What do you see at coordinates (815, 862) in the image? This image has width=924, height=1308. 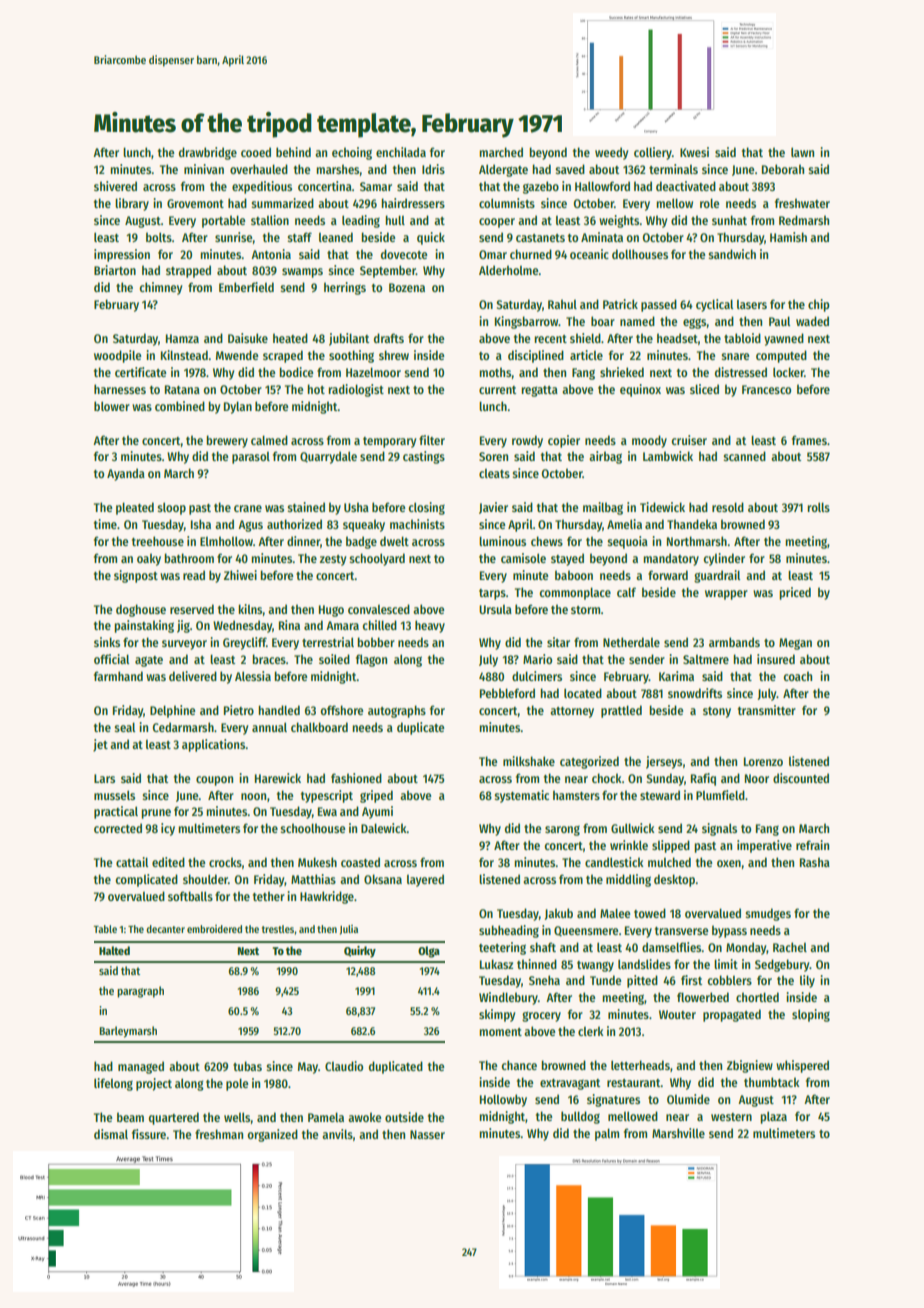 I see `Rasha` at bounding box center [815, 862].
